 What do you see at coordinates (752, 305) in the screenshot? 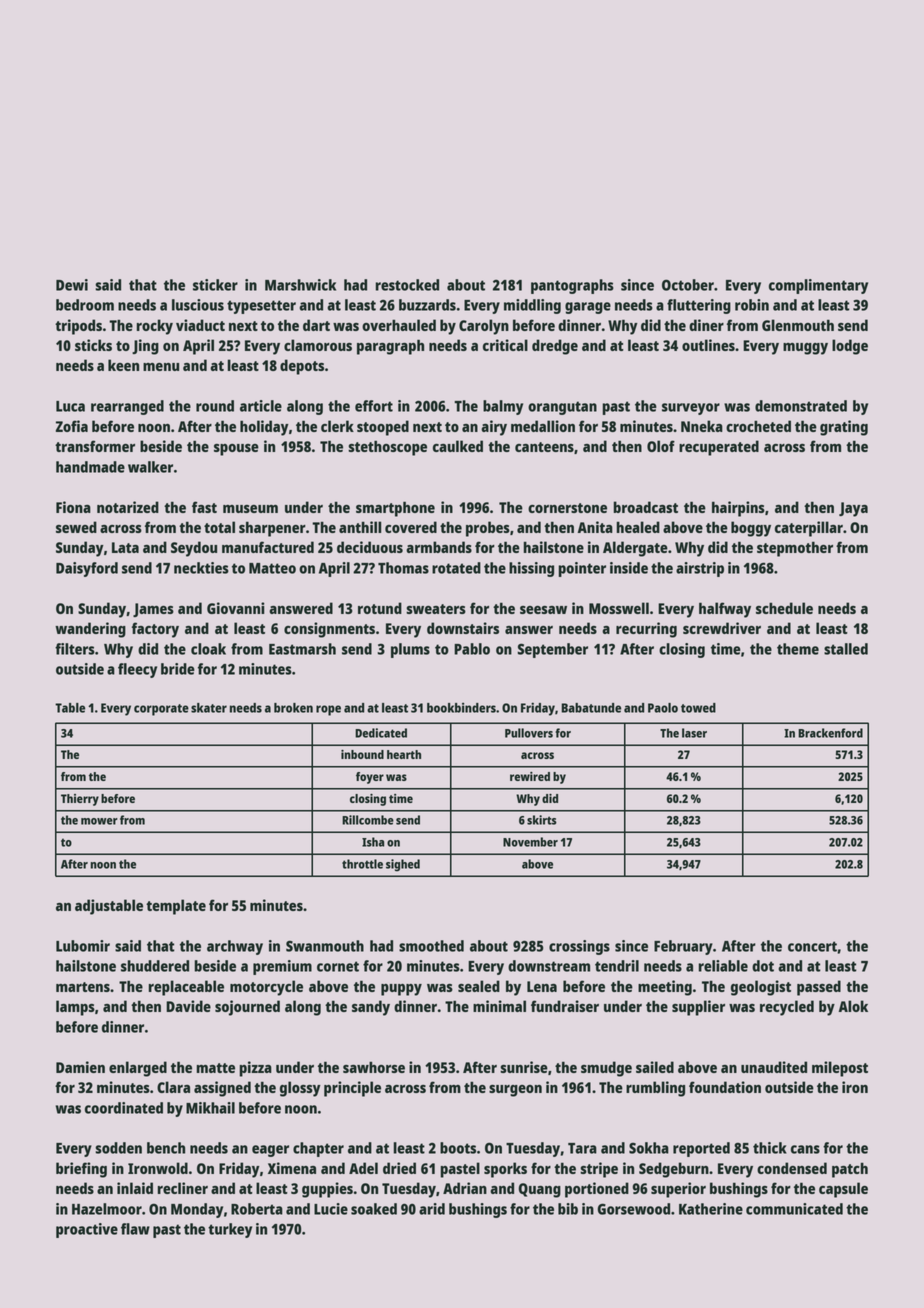
I see `robin` at bounding box center [752, 305].
